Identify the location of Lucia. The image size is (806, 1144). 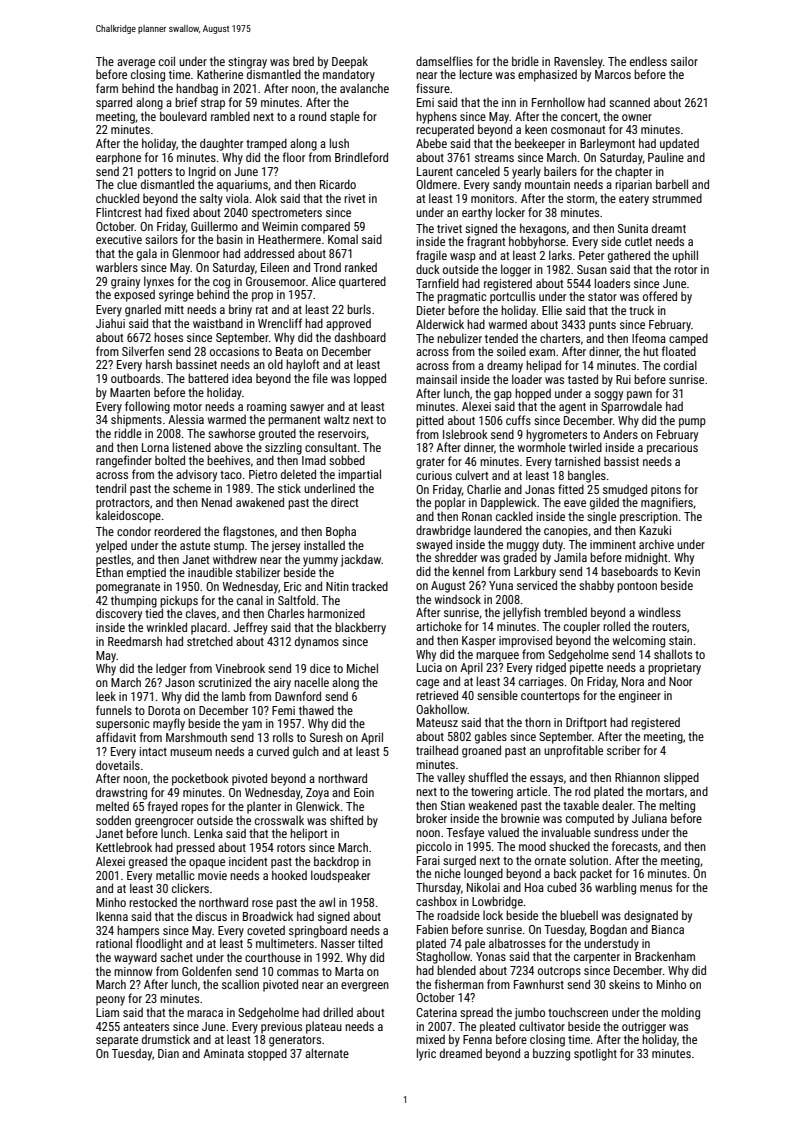
(429, 667).
